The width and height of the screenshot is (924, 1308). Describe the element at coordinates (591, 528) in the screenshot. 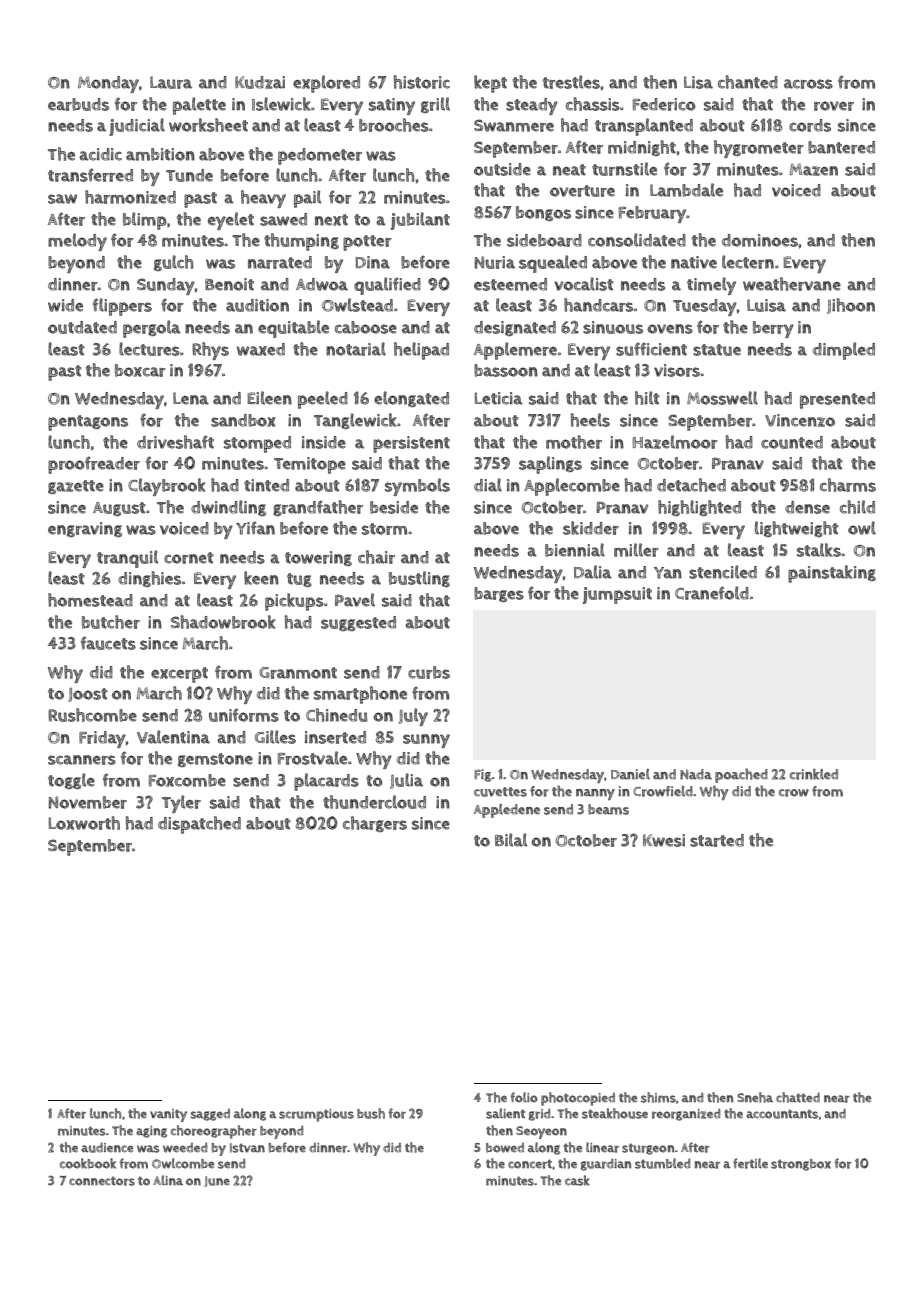

I see `skidder` at that location.
